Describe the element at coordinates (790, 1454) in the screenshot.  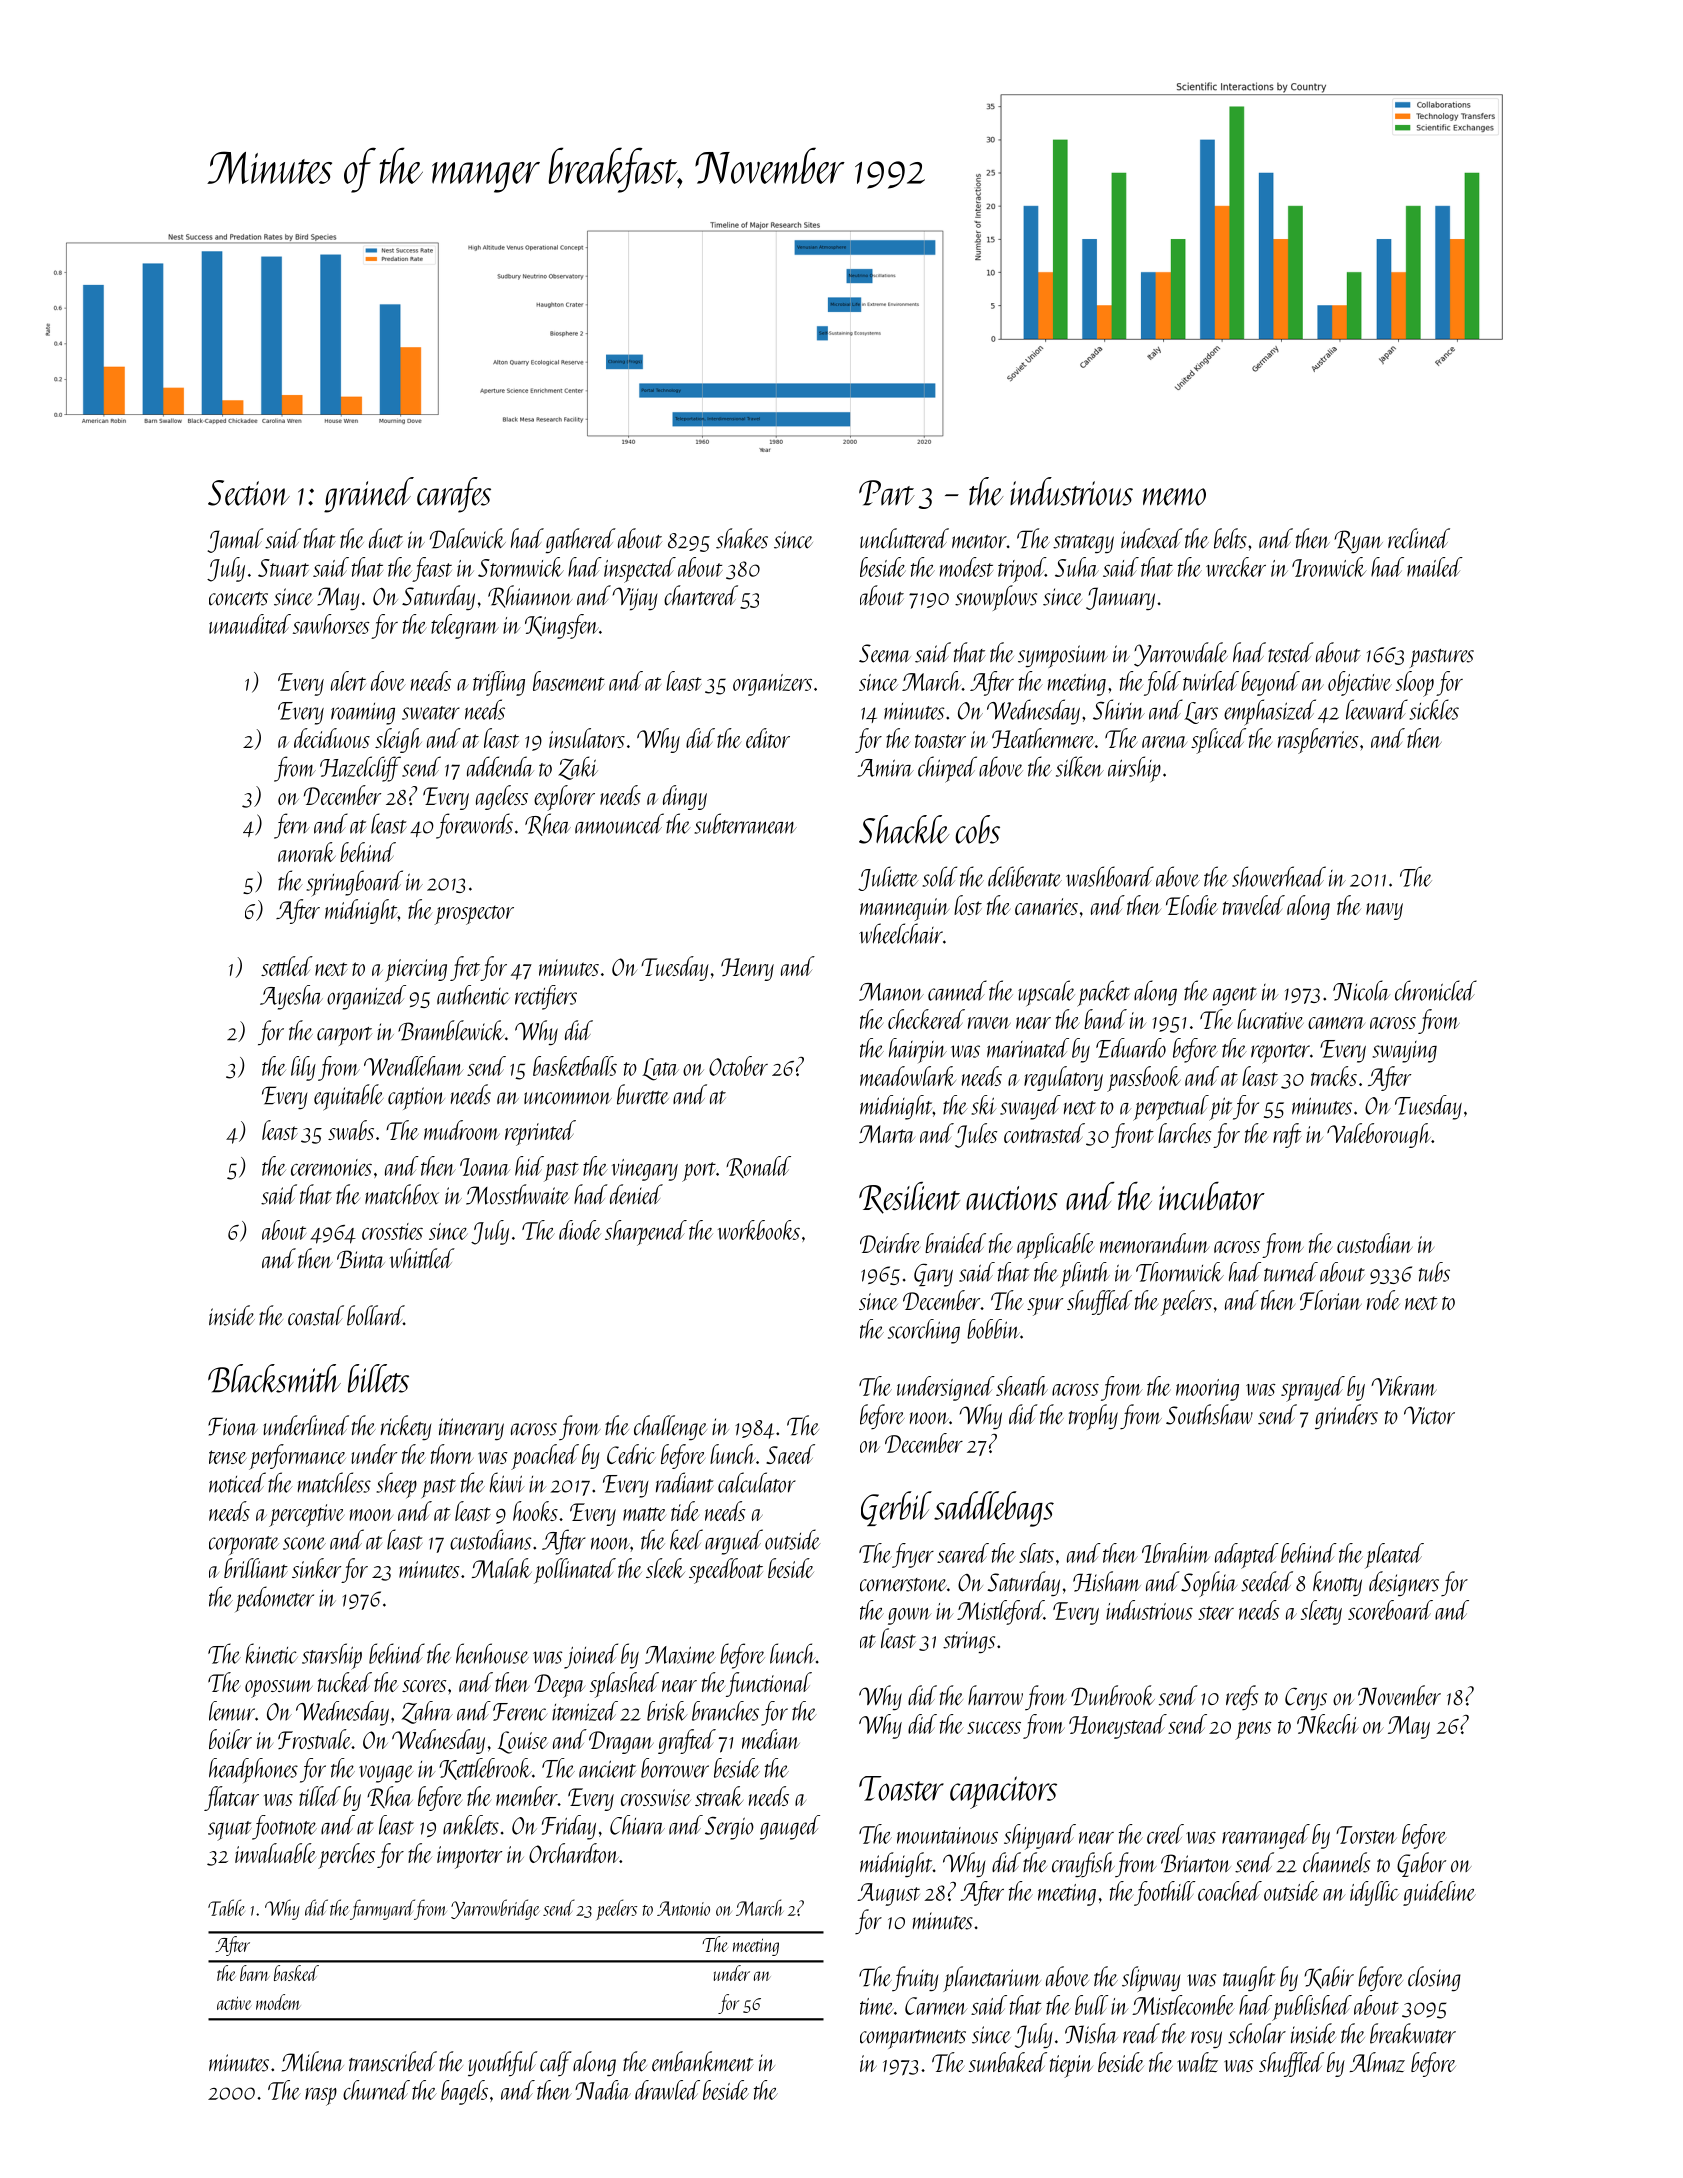
I see `Saeed` at that location.
